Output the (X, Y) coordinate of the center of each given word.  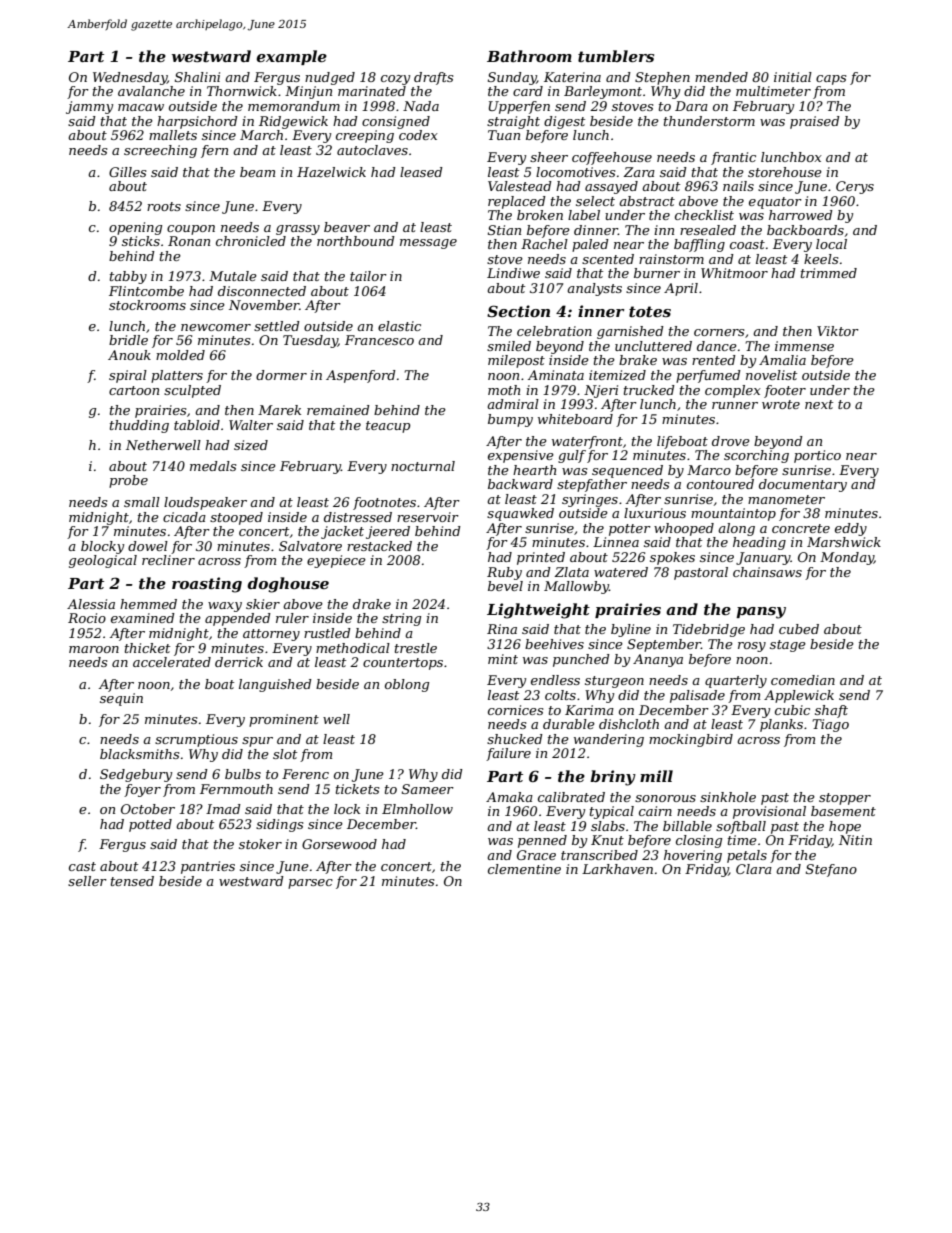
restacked (379, 546)
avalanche (151, 91)
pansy (761, 613)
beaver (347, 227)
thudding (139, 426)
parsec (310, 884)
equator (775, 203)
